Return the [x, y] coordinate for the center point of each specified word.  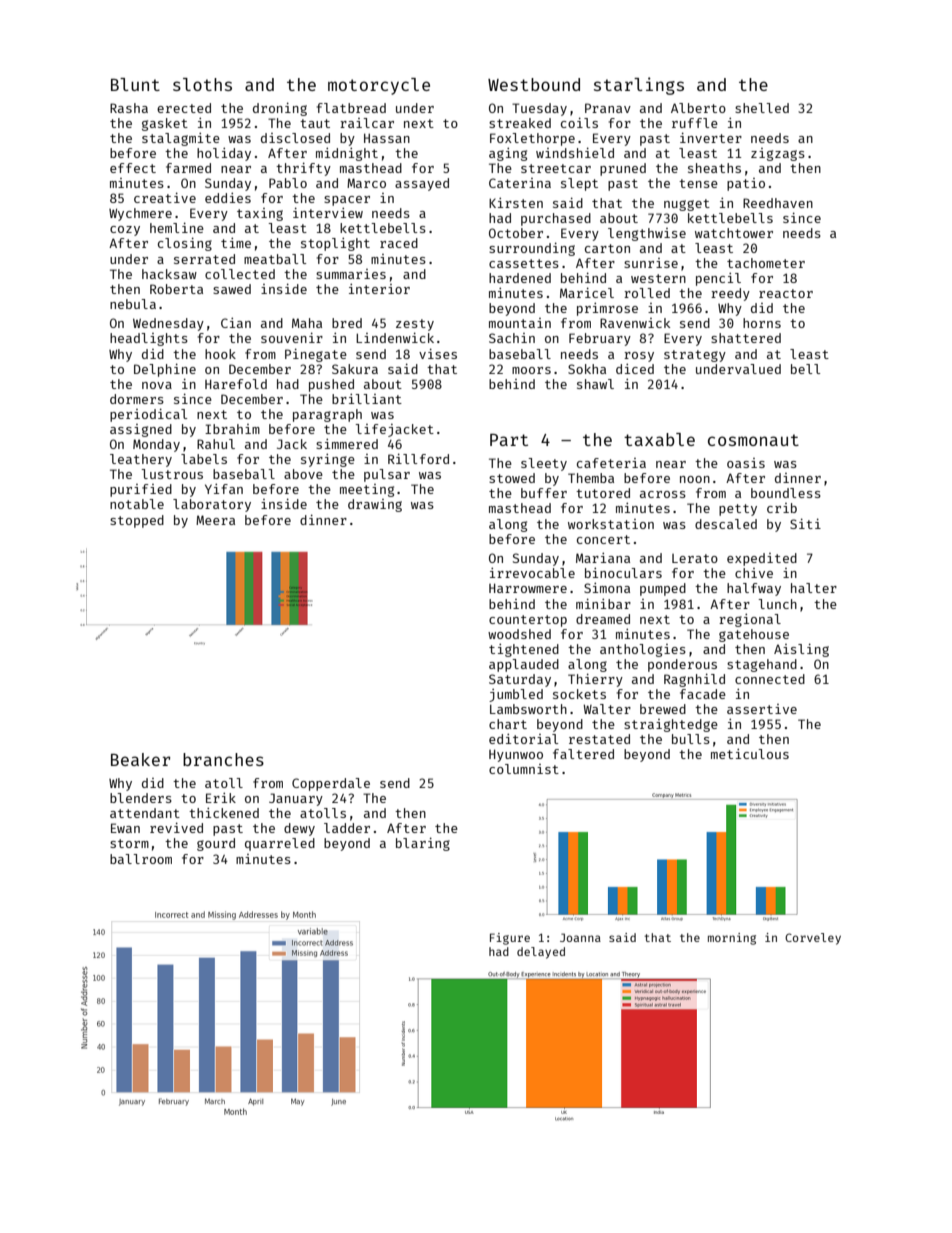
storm [129, 843]
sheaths [714, 168]
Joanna [580, 937]
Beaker [140, 759]
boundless [786, 493]
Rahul [216, 444]
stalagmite [181, 139]
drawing [375, 505]
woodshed [519, 634]
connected [770, 679]
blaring [423, 844]
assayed [422, 184]
